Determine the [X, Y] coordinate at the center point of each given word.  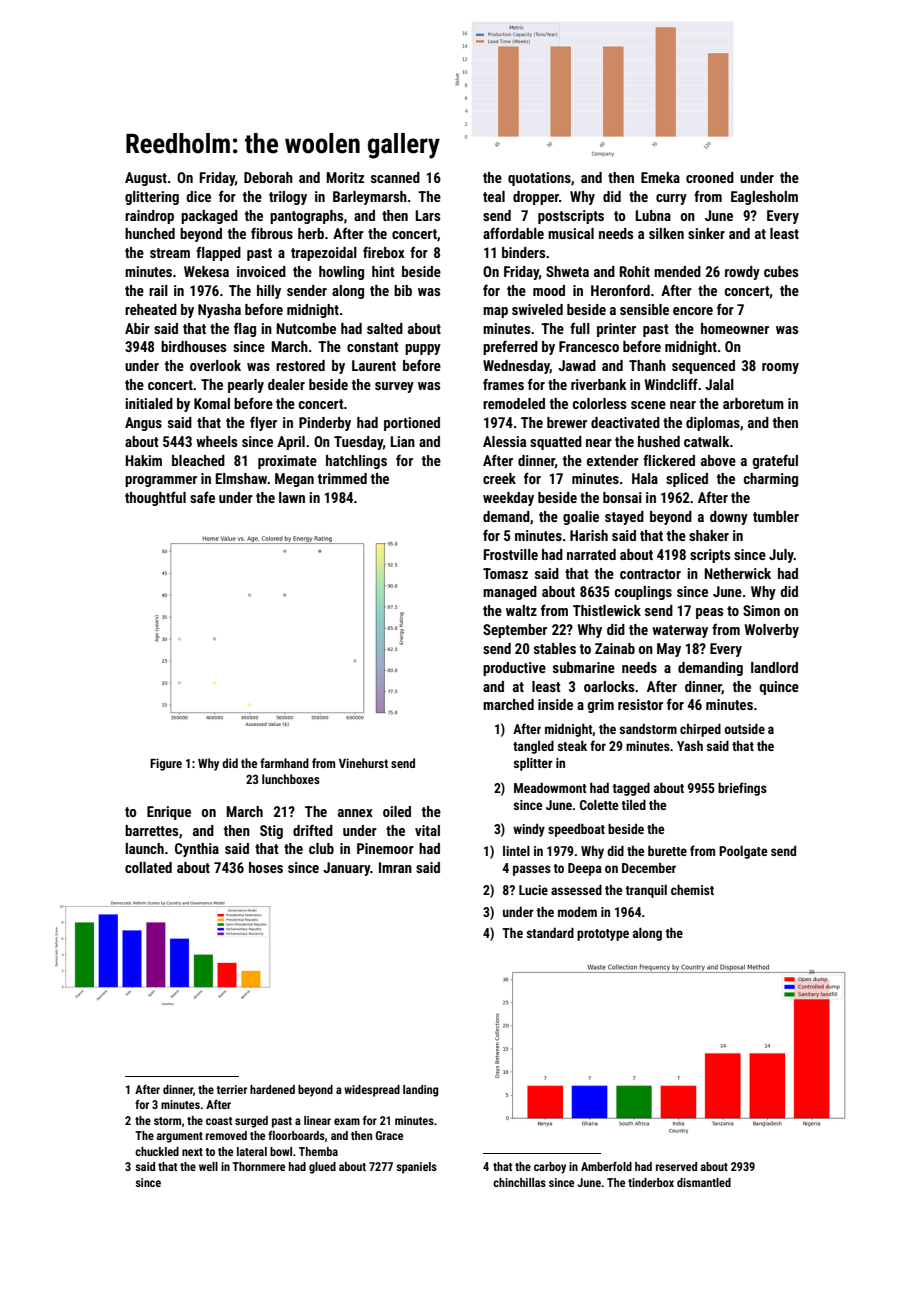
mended [677, 271]
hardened [272, 1089]
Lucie [533, 890]
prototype [603, 935]
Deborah [268, 177]
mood [549, 290]
